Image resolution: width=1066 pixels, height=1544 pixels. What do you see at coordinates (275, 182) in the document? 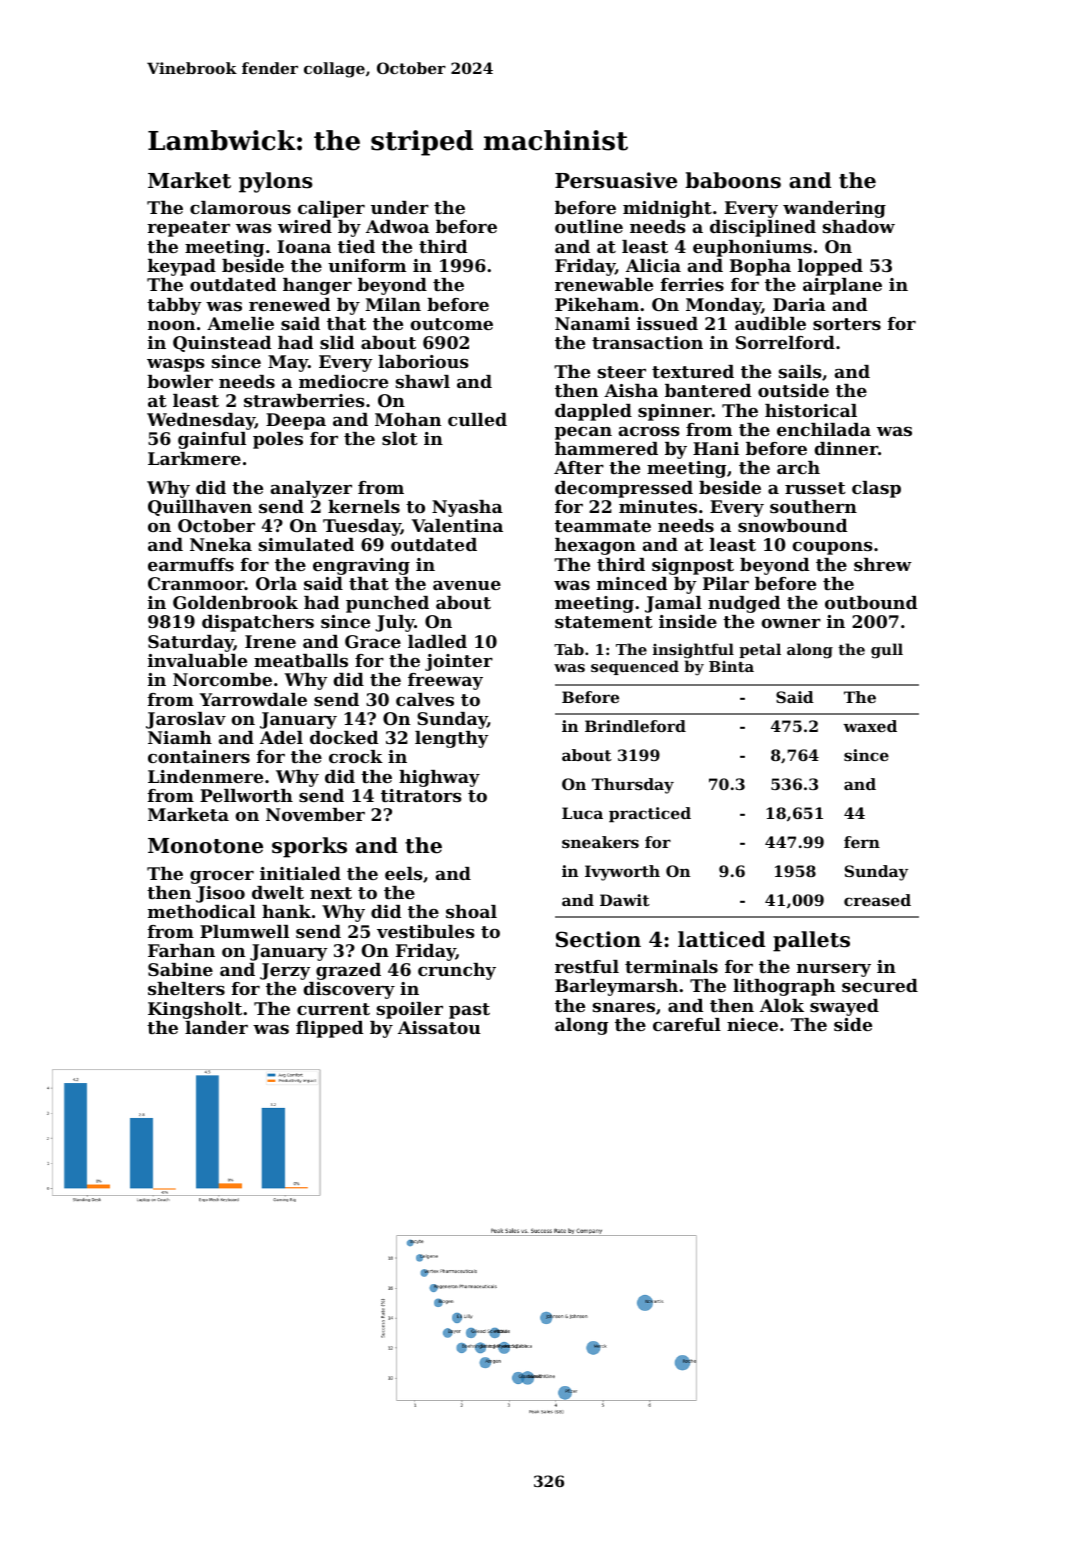
I see `pylons` at bounding box center [275, 182].
